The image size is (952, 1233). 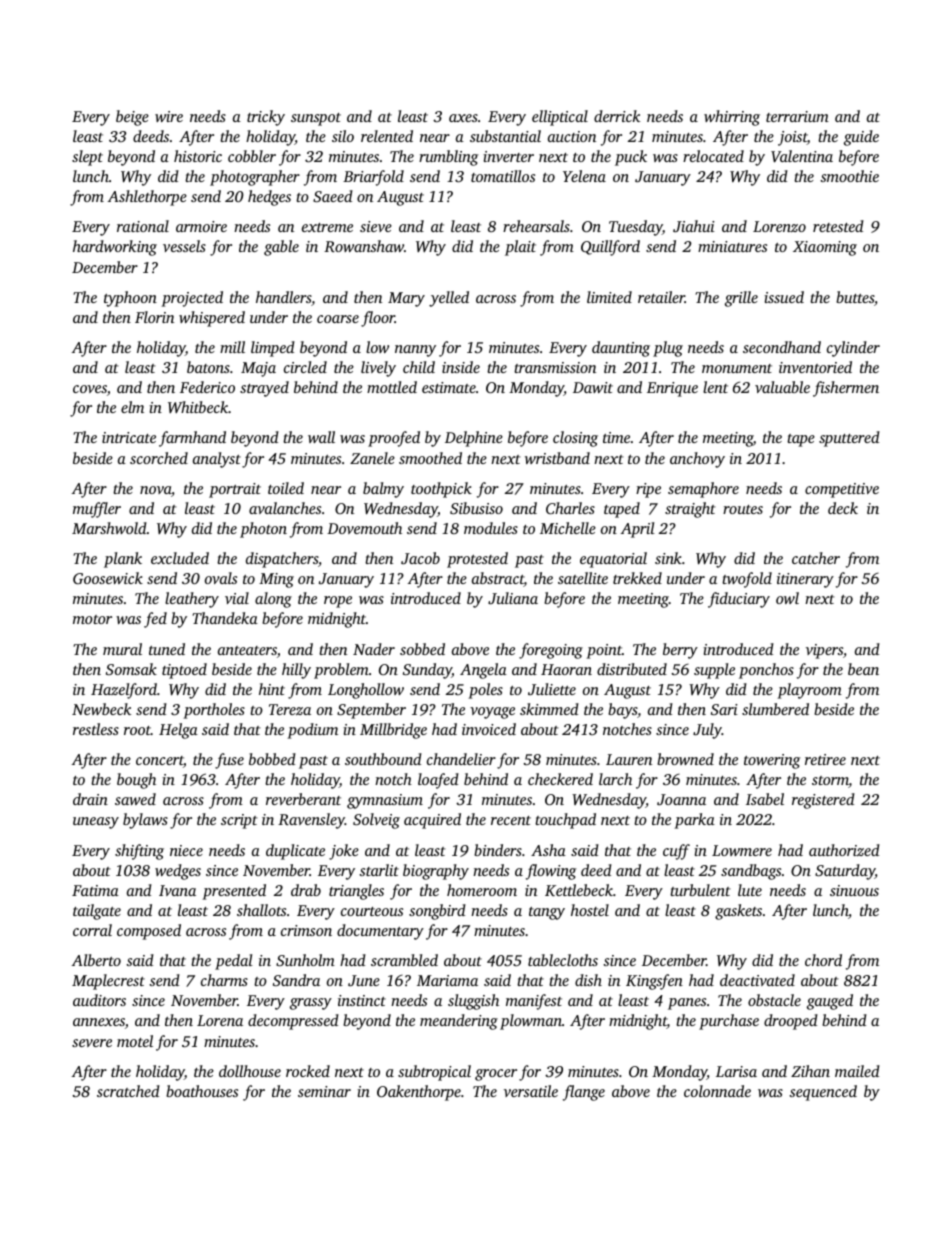 I want to click on plait, so click(x=520, y=248).
